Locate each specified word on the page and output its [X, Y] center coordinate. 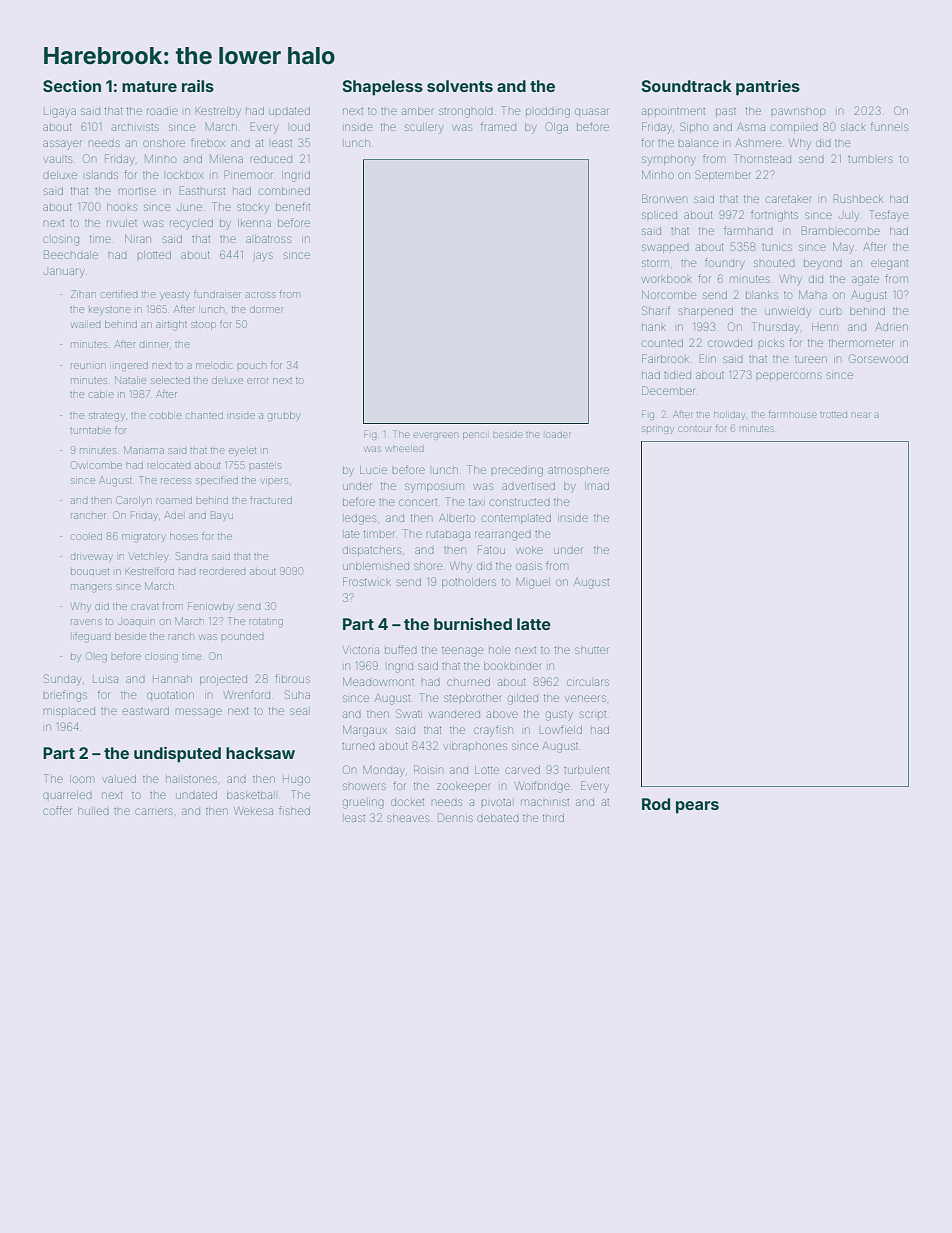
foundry [725, 264]
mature [149, 86]
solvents [460, 86]
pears [697, 807]
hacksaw [260, 753]
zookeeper [464, 787]
